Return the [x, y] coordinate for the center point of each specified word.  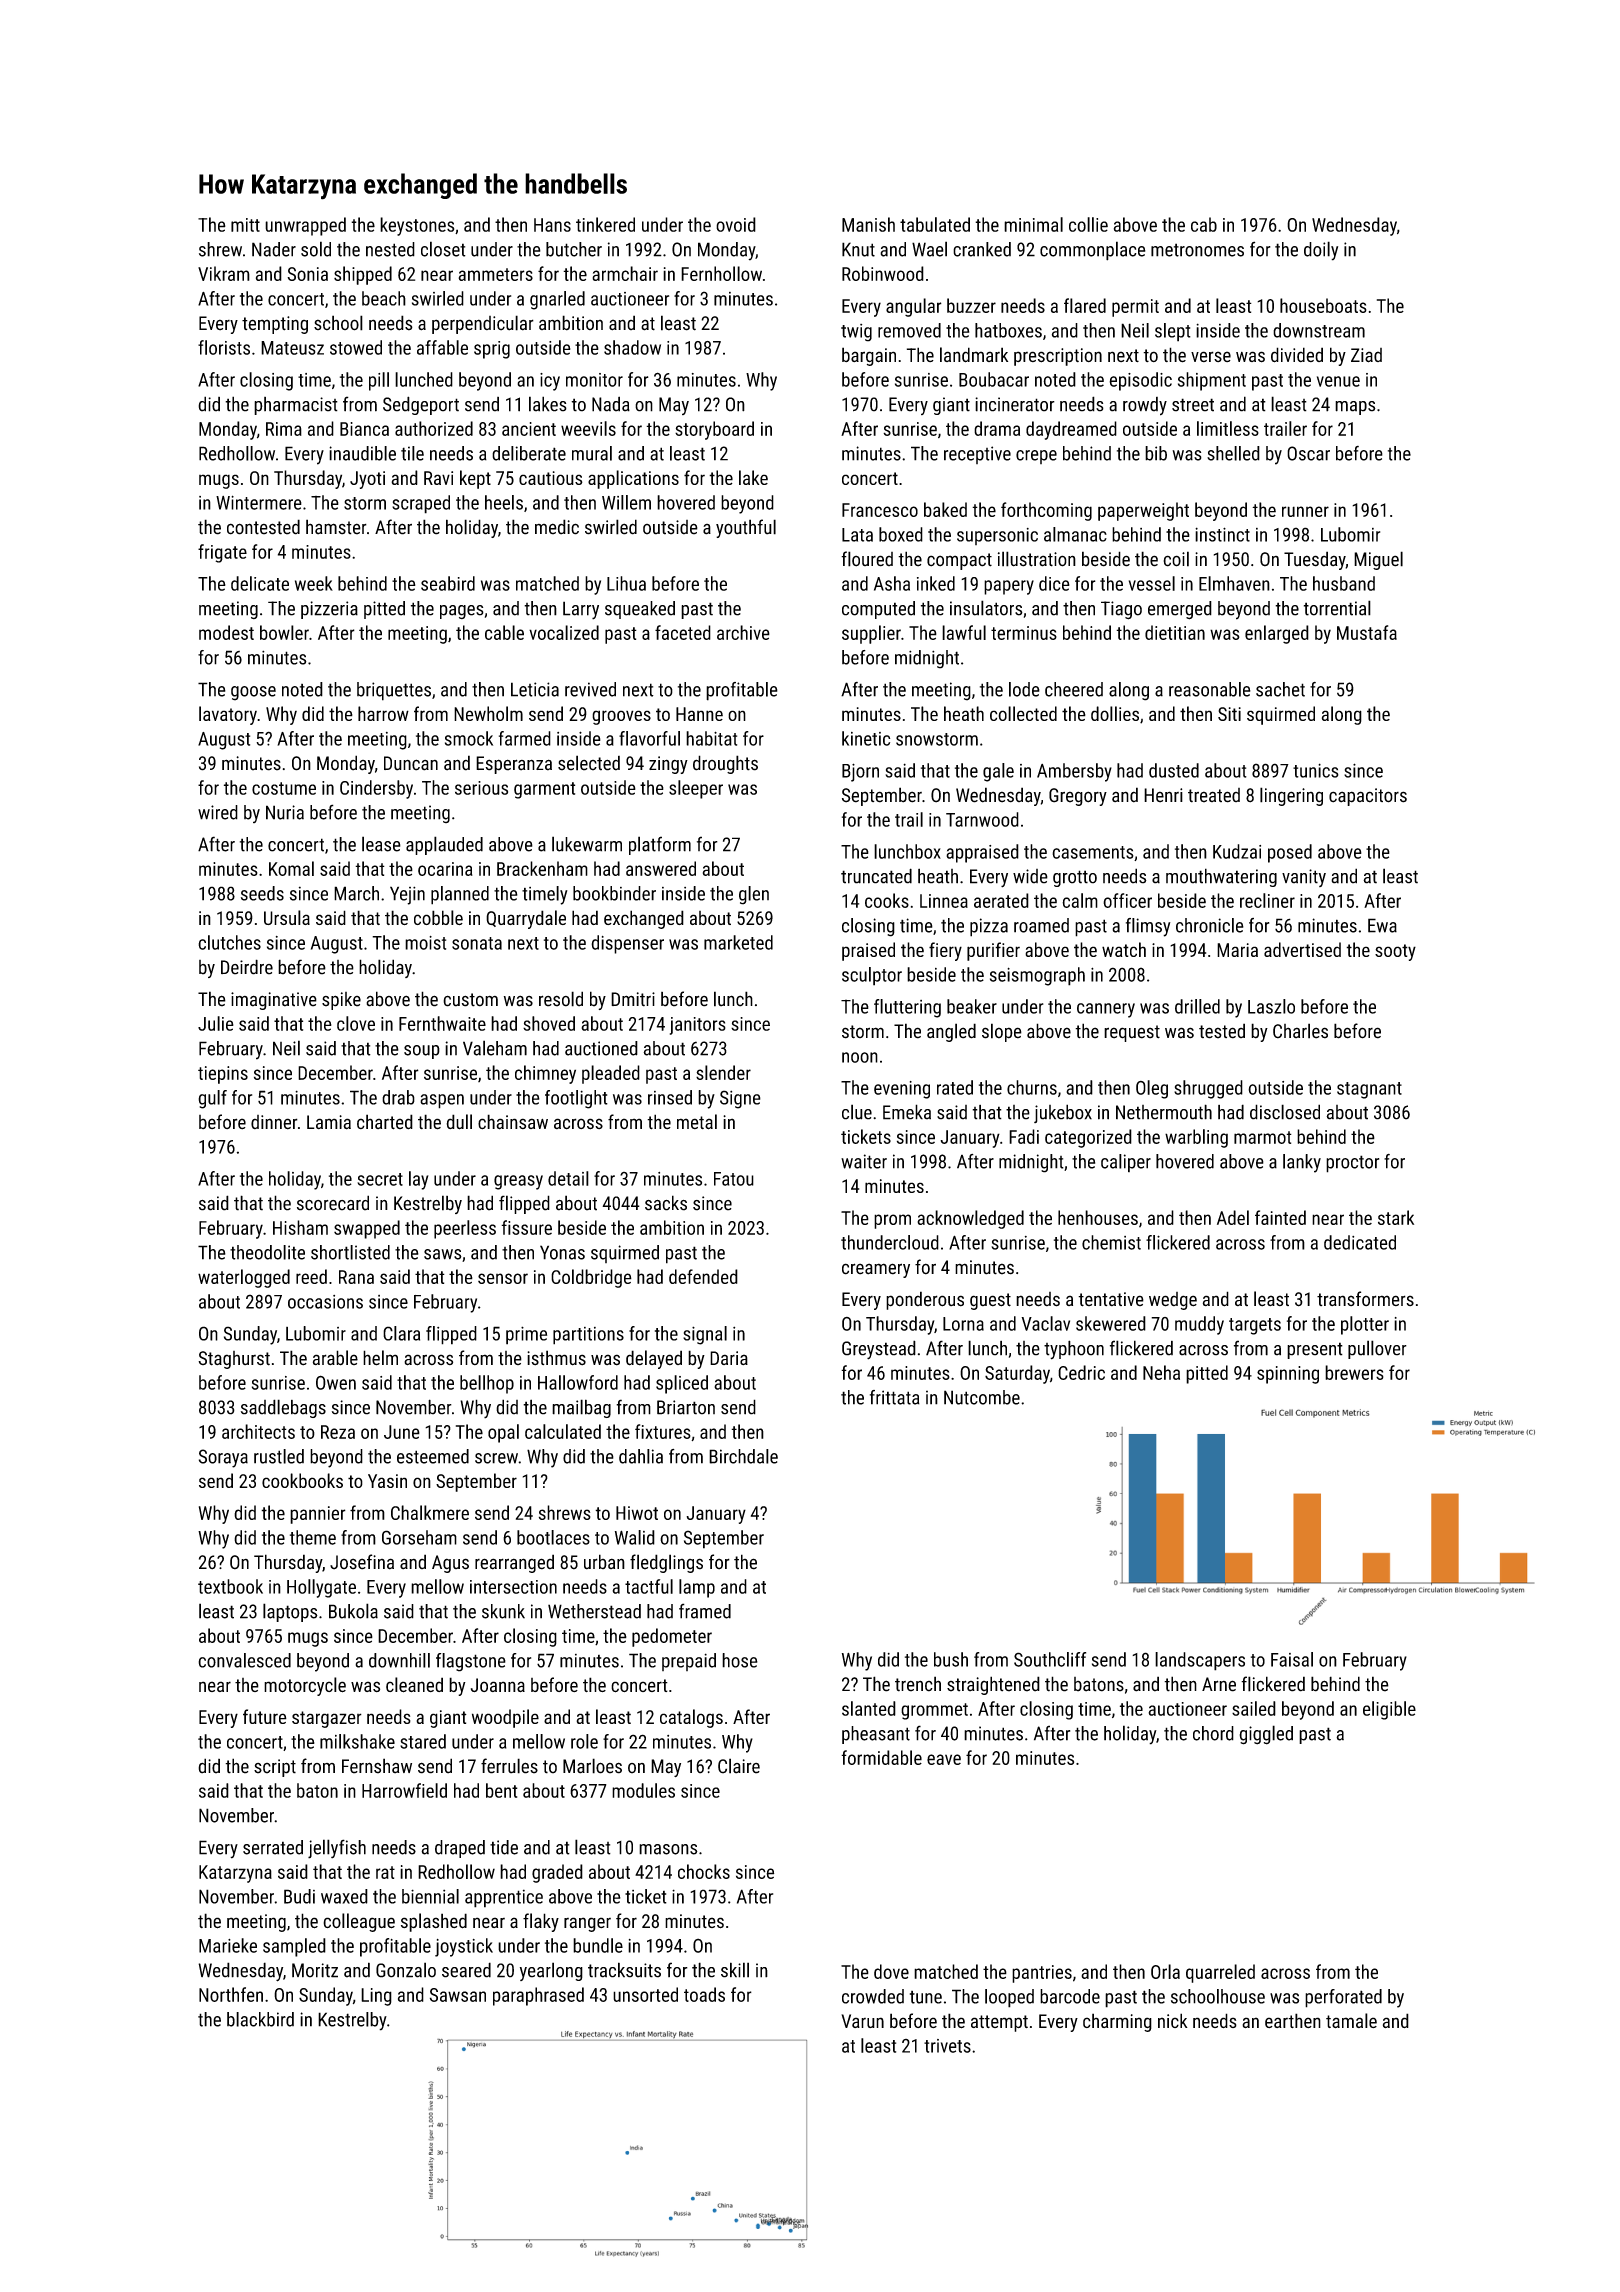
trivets [947, 2046]
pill [379, 381]
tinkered [605, 224]
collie [1088, 224]
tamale [1351, 2020]
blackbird [260, 2019]
